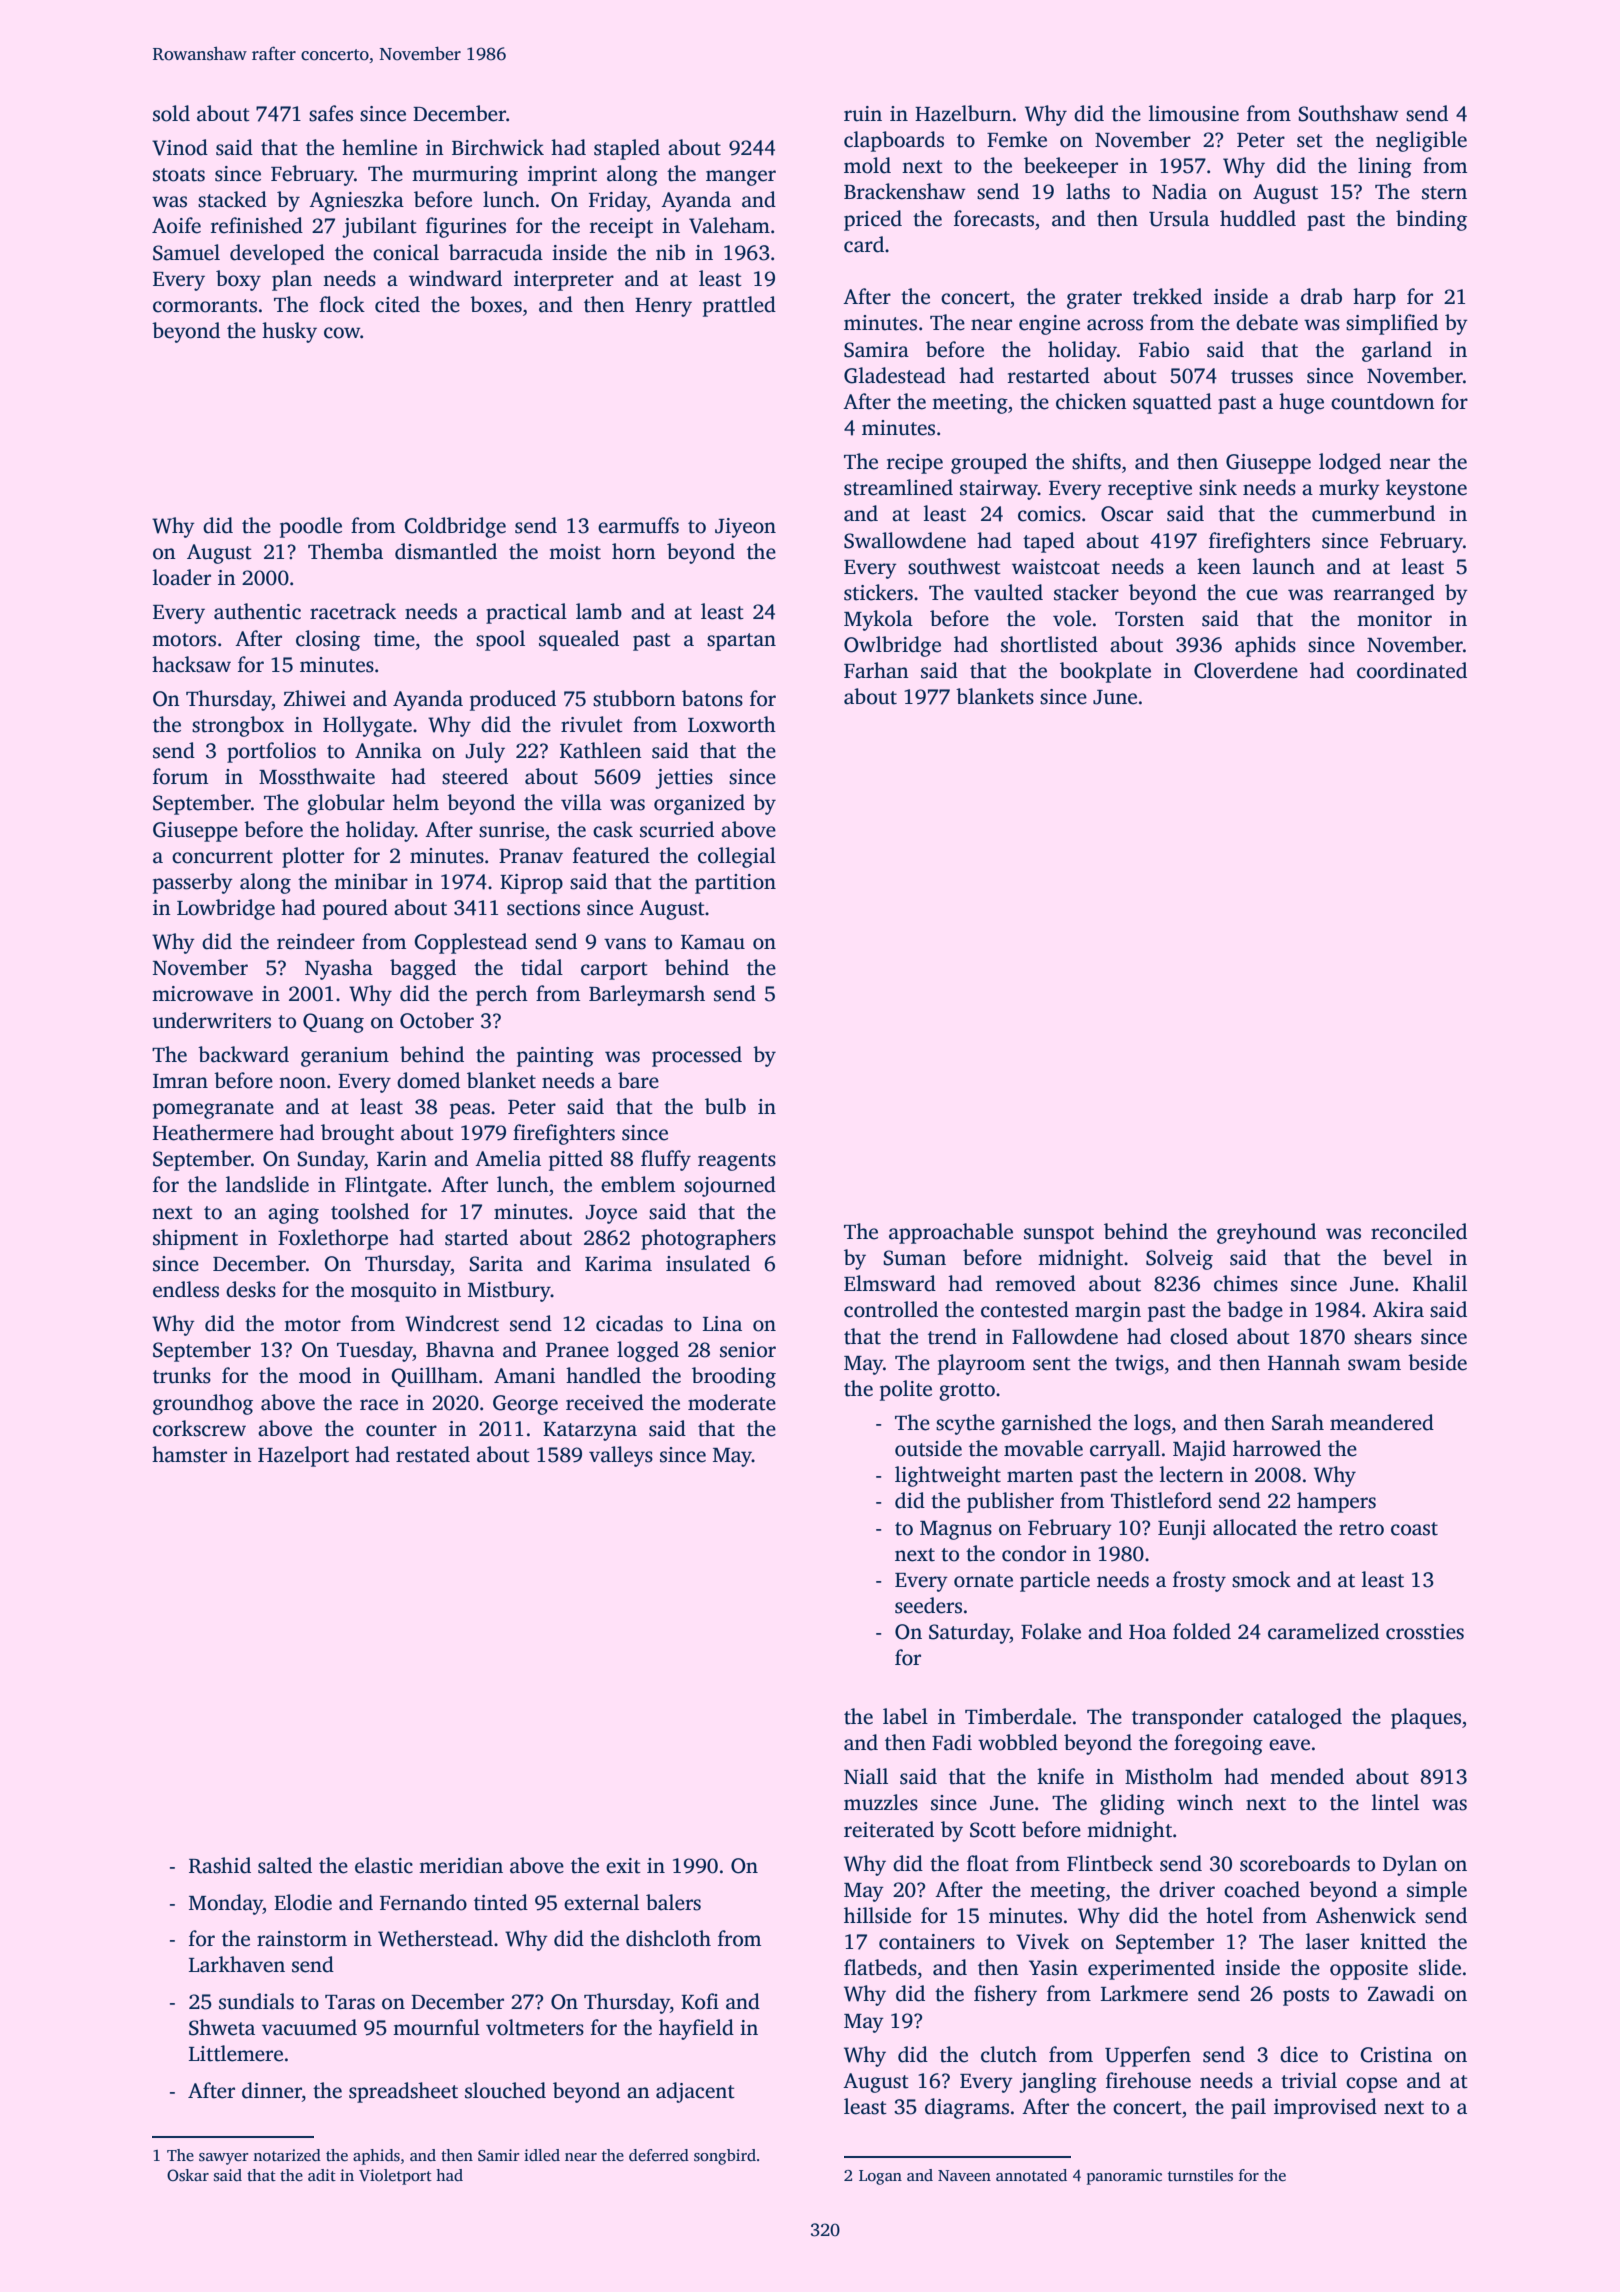  What do you see at coordinates (1172, 403) in the screenshot?
I see `squatted` at bounding box center [1172, 403].
